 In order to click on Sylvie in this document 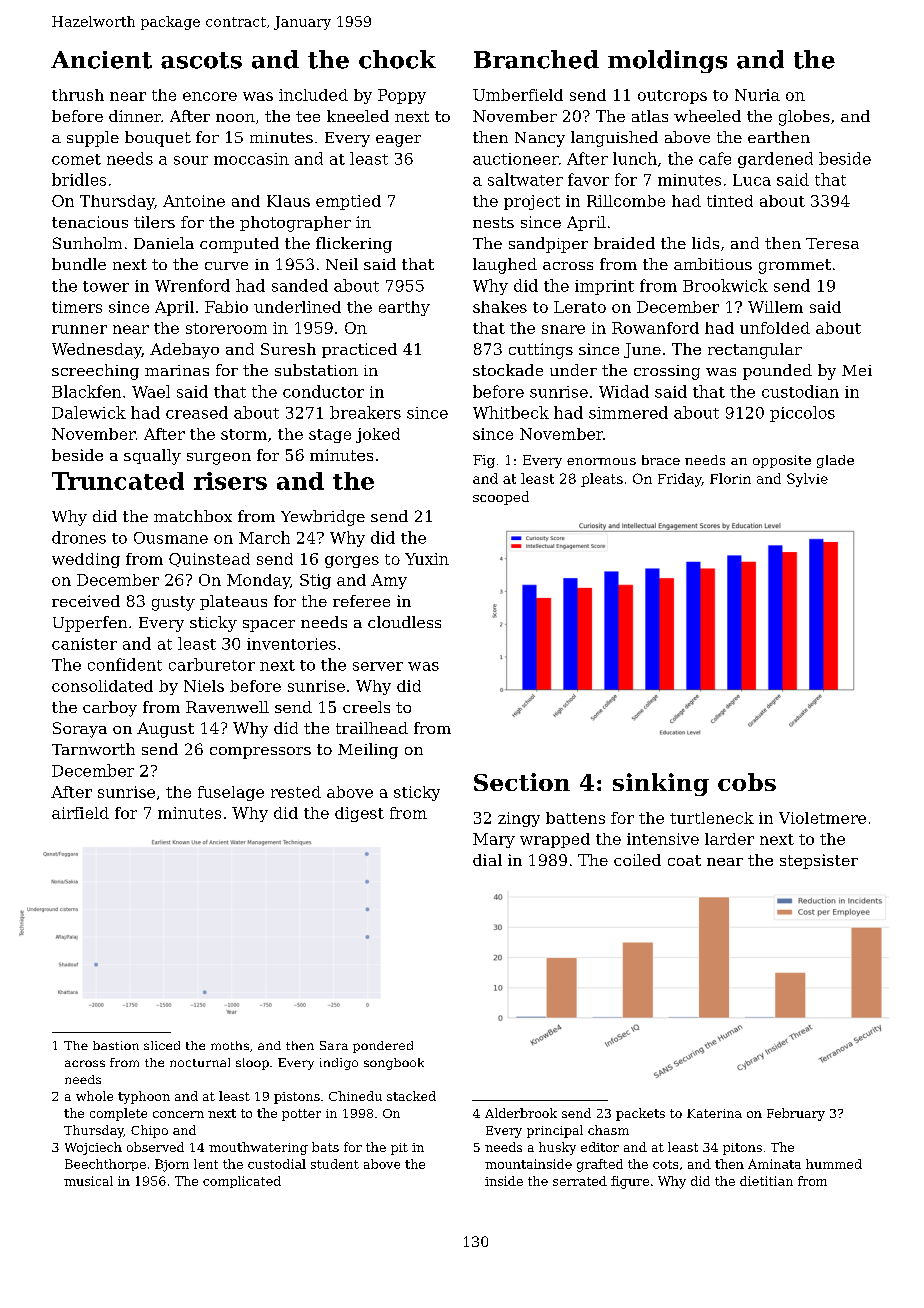, I will do `click(807, 480)`.
